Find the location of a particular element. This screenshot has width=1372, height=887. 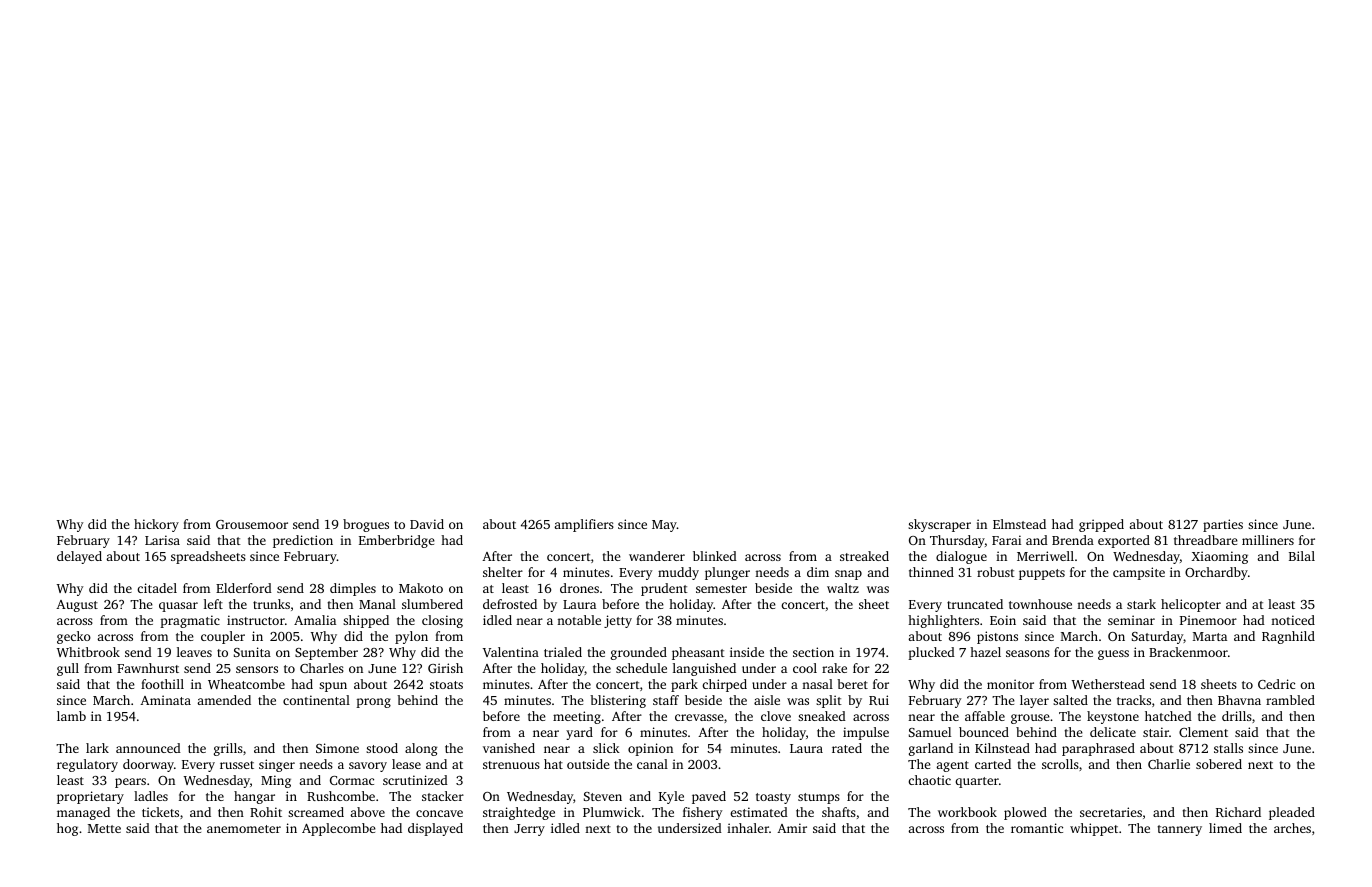

delayed is located at coordinates (79, 557).
